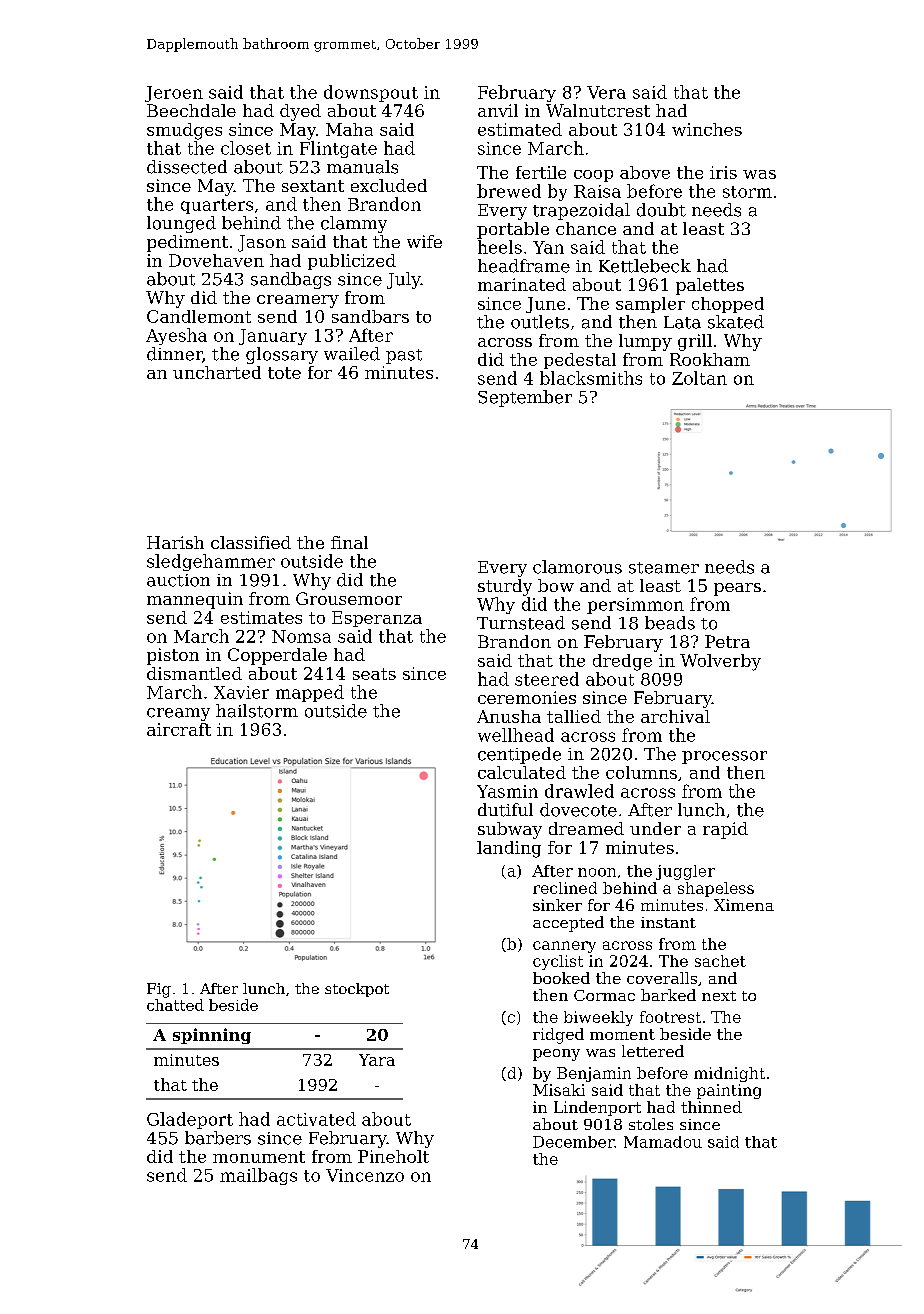 This page has height=1314, width=924. What do you see at coordinates (175, 1005) in the page?
I see `chatted` at bounding box center [175, 1005].
